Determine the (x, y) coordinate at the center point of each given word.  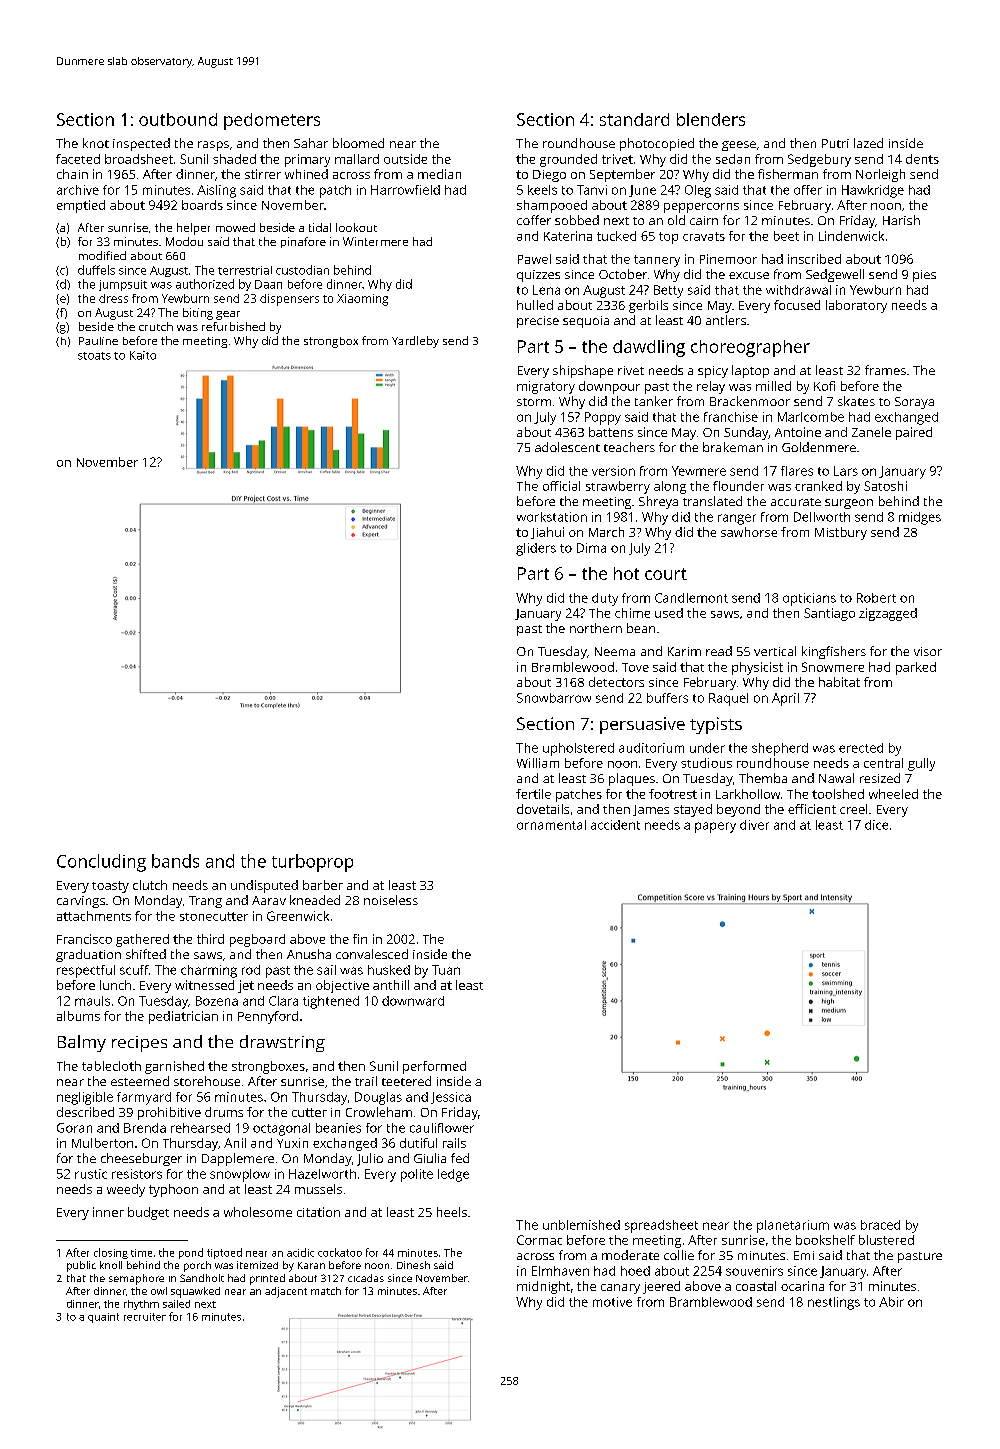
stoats (94, 356)
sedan (733, 159)
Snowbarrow (554, 698)
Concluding (101, 863)
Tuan (446, 970)
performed (434, 1067)
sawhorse (749, 532)
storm (534, 402)
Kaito (143, 355)
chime (632, 613)
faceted (78, 159)
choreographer (750, 348)
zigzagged (888, 614)
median (439, 174)
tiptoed (224, 1253)
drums (224, 1112)
